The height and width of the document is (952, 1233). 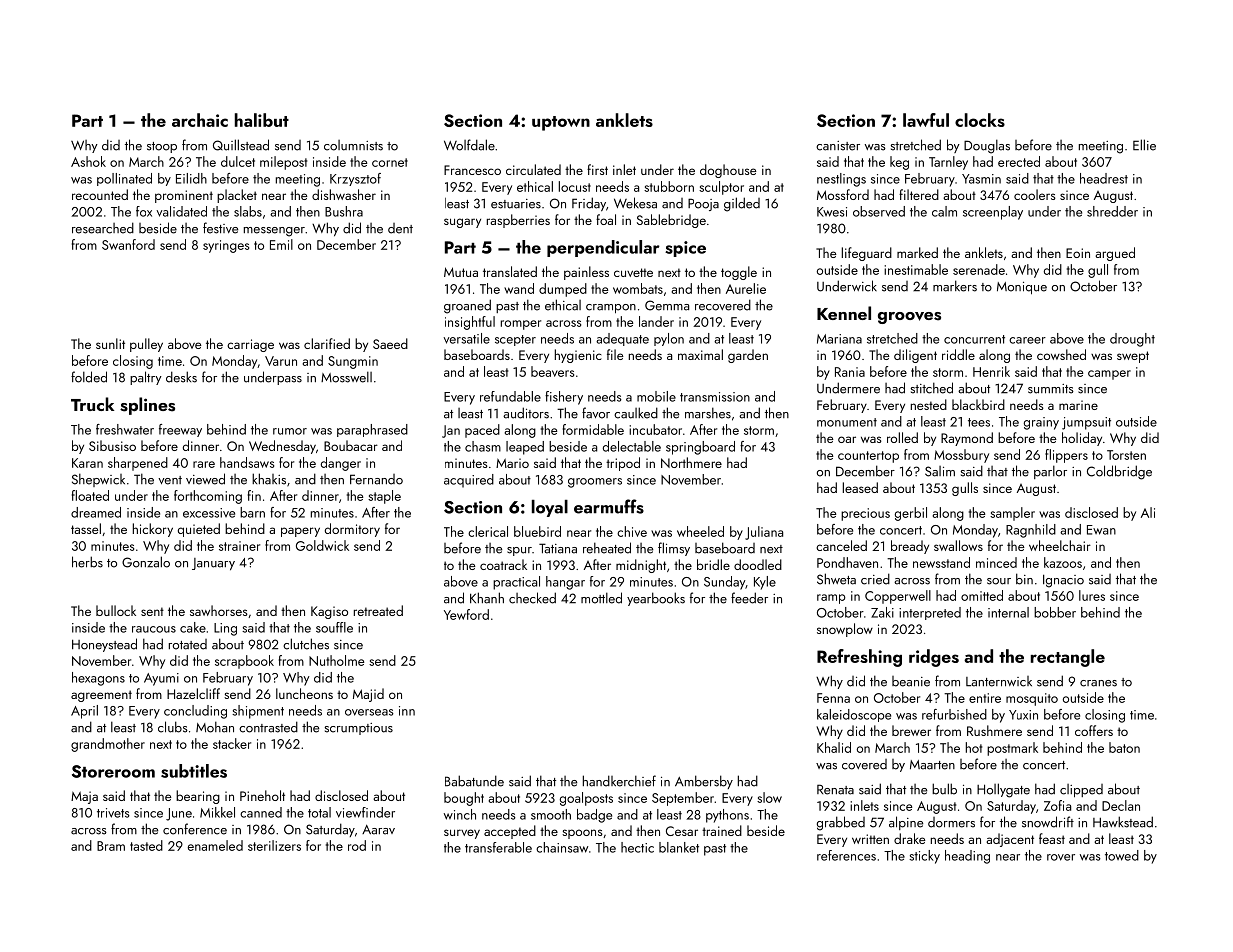 I want to click on lawful, so click(x=926, y=120).
